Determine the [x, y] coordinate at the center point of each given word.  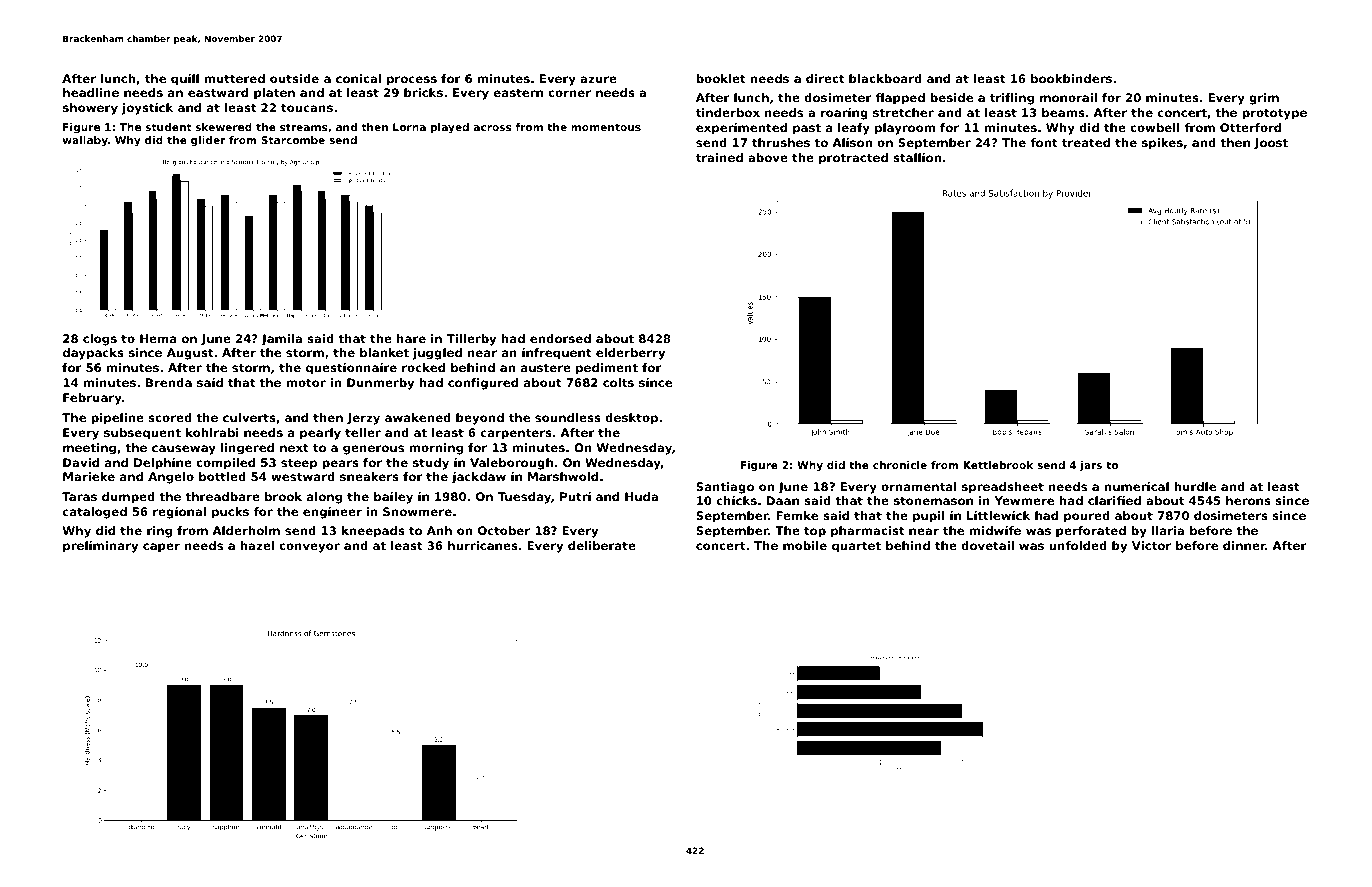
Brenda [169, 382]
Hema [158, 338]
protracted [853, 159]
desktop [631, 419]
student [168, 127]
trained [719, 157]
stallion [917, 157]
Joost [1271, 144]
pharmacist [868, 532]
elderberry [630, 354]
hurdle [1195, 486]
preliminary [100, 547]
